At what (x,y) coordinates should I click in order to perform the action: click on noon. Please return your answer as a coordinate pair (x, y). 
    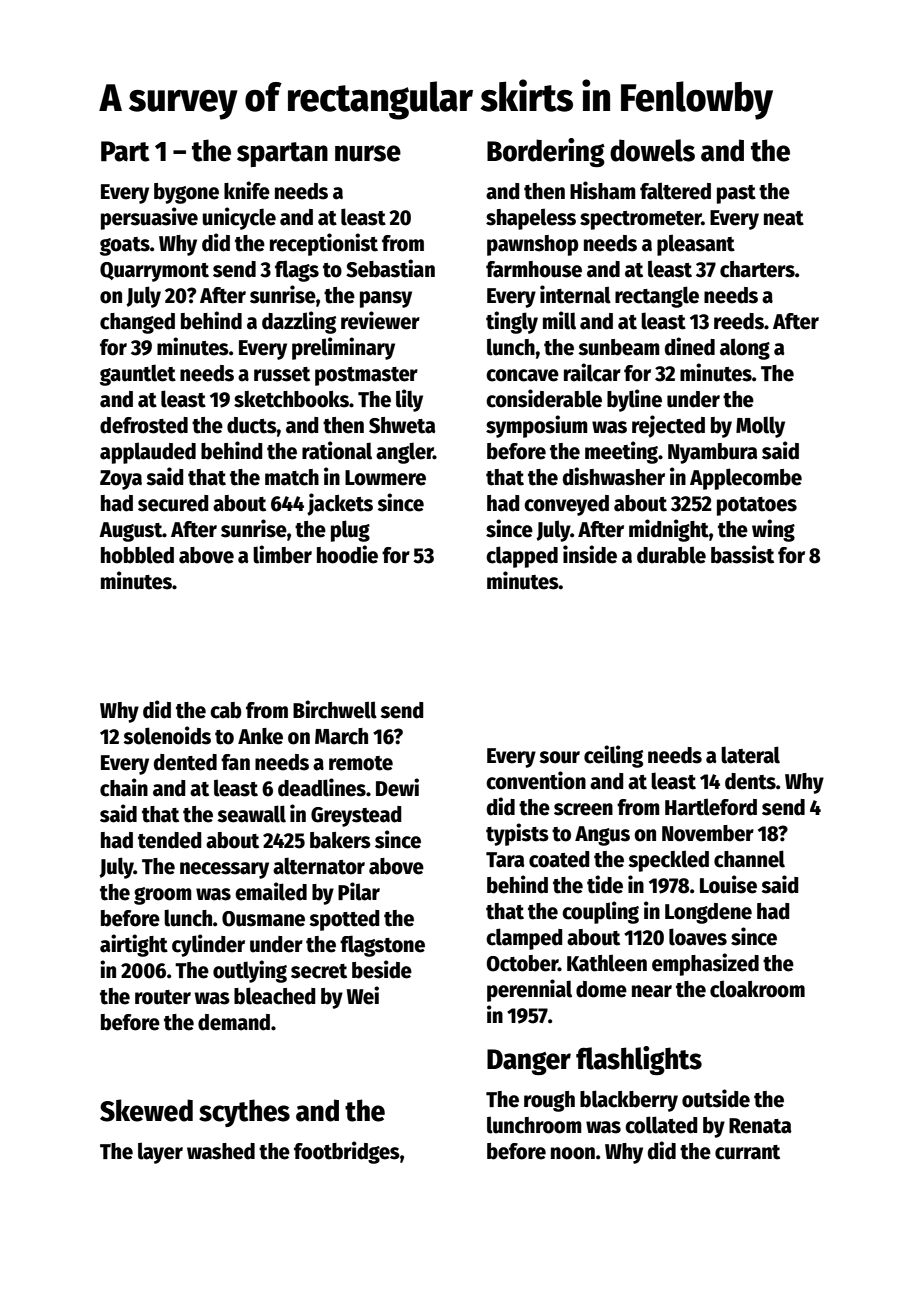
    Looking at the image, I should click on (573, 1153).
